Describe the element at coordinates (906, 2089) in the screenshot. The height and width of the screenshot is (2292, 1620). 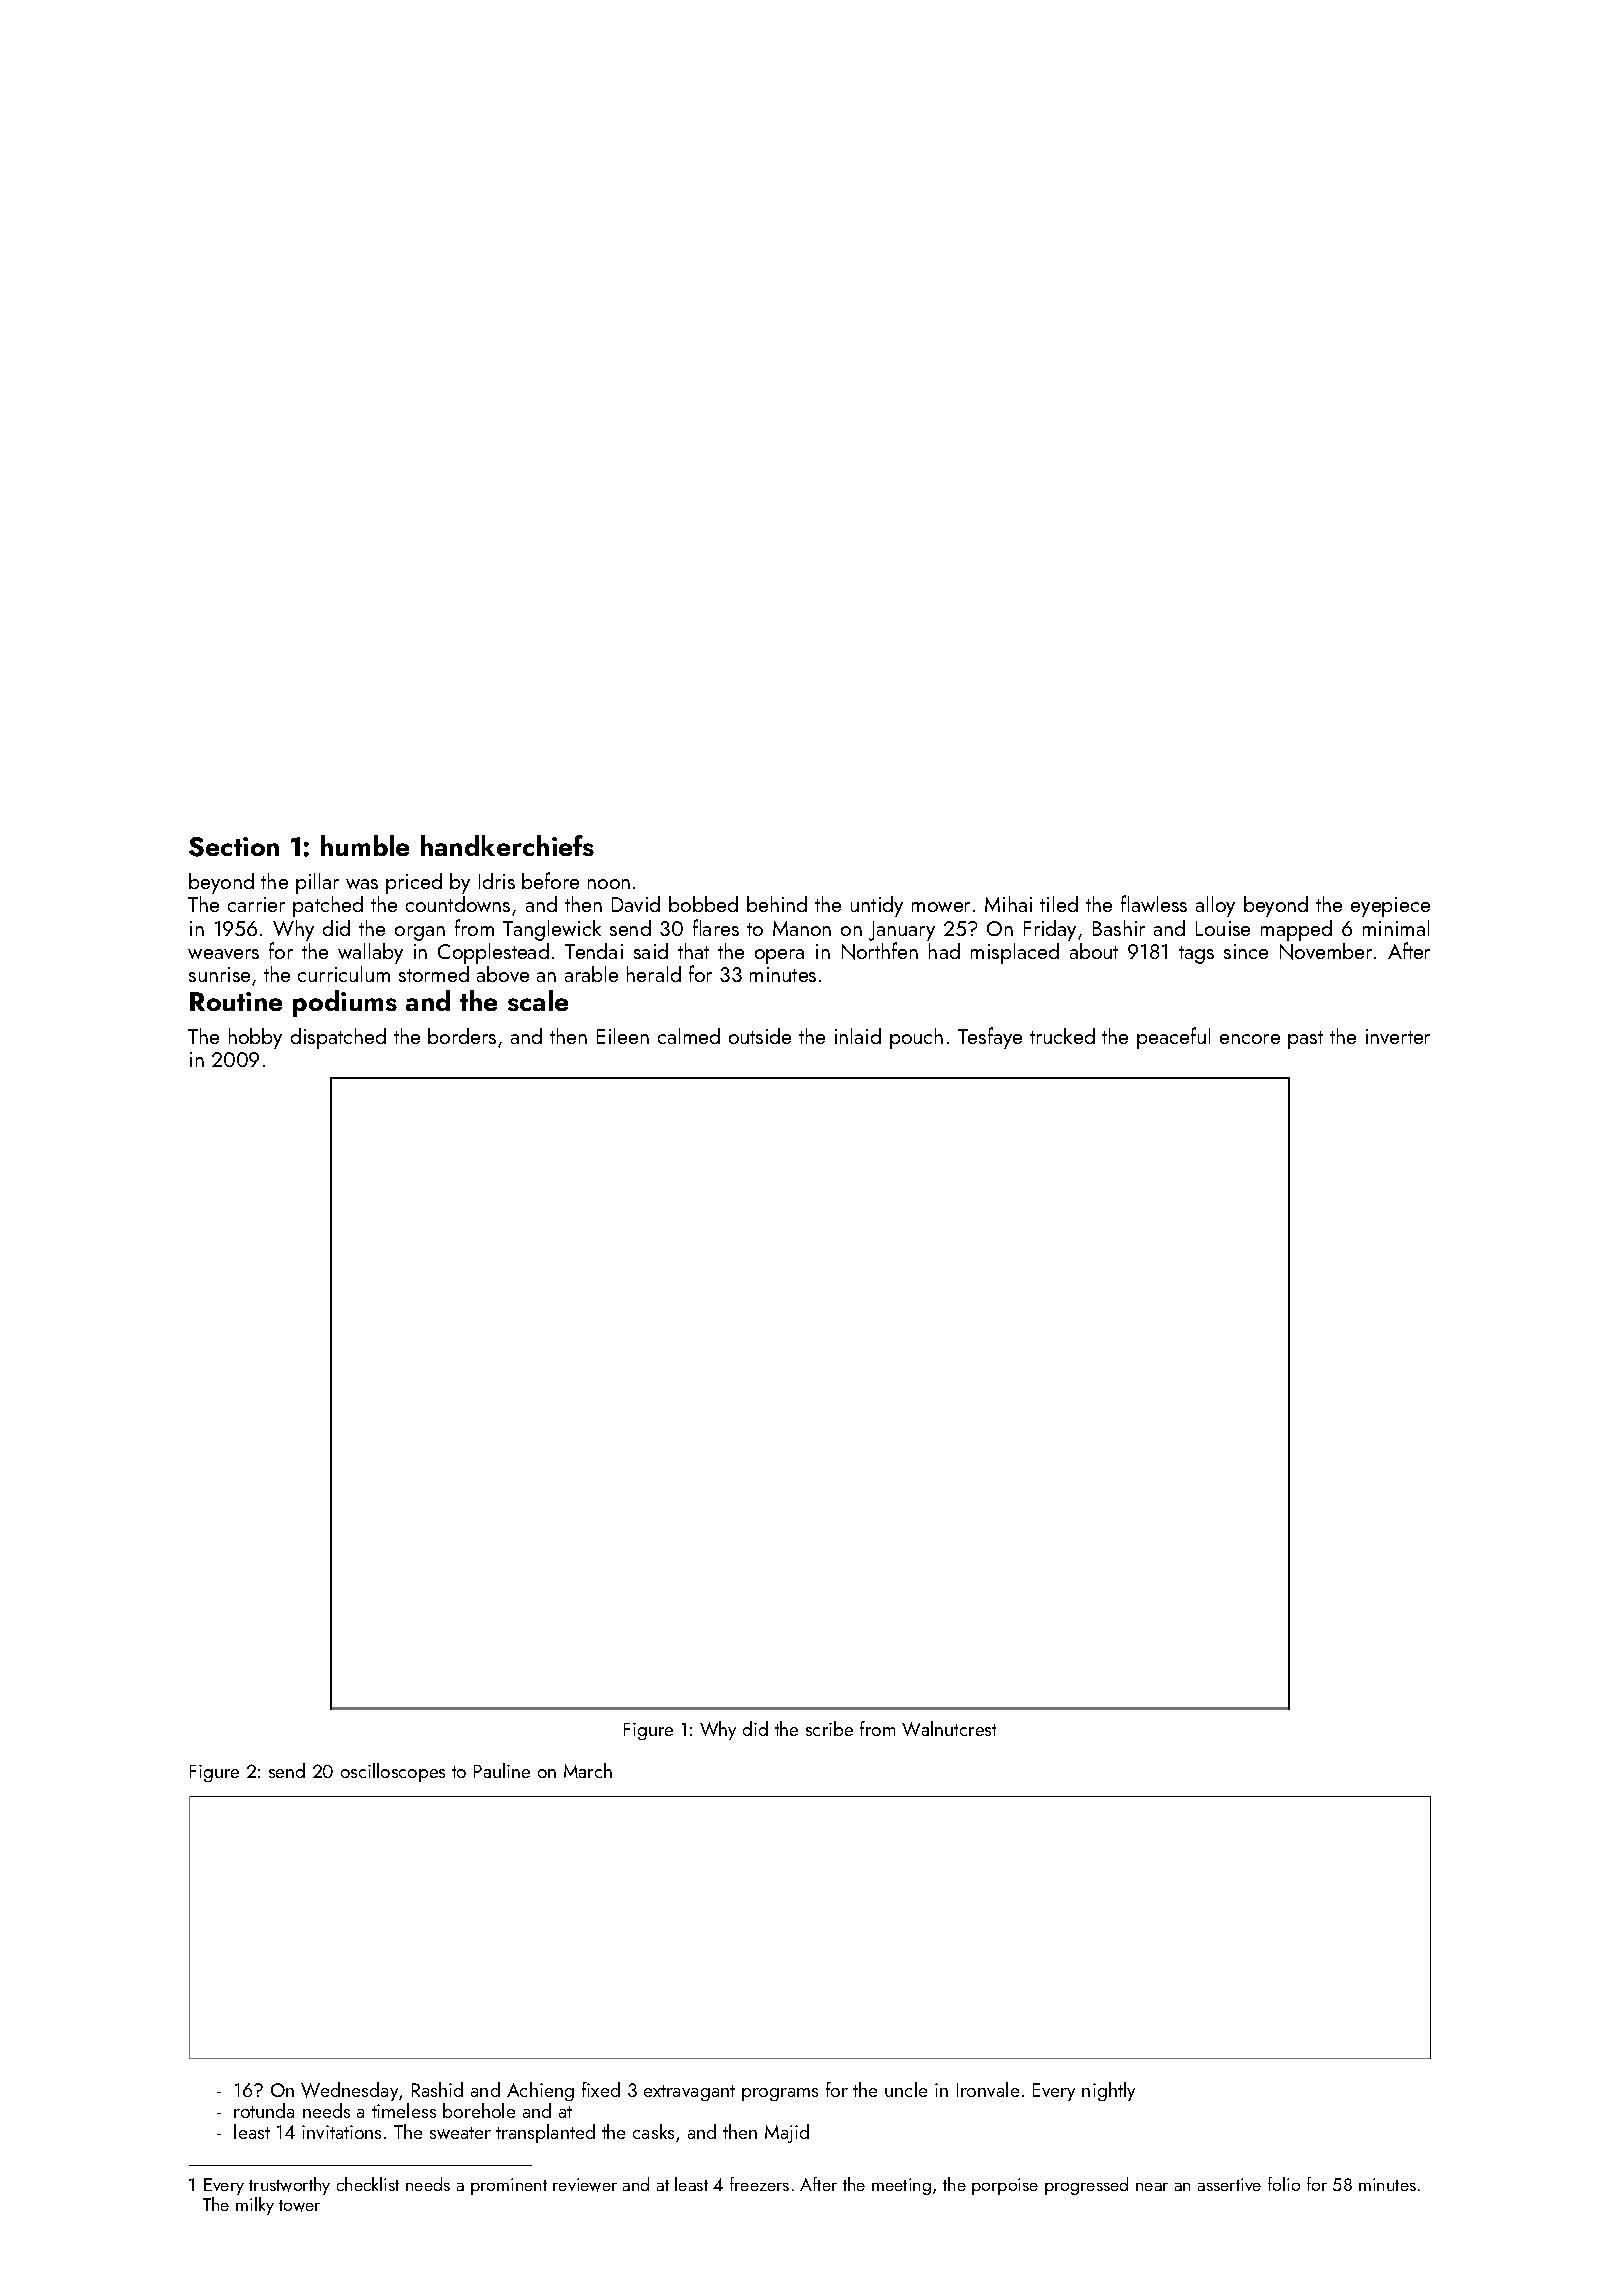
I see `uncle` at that location.
